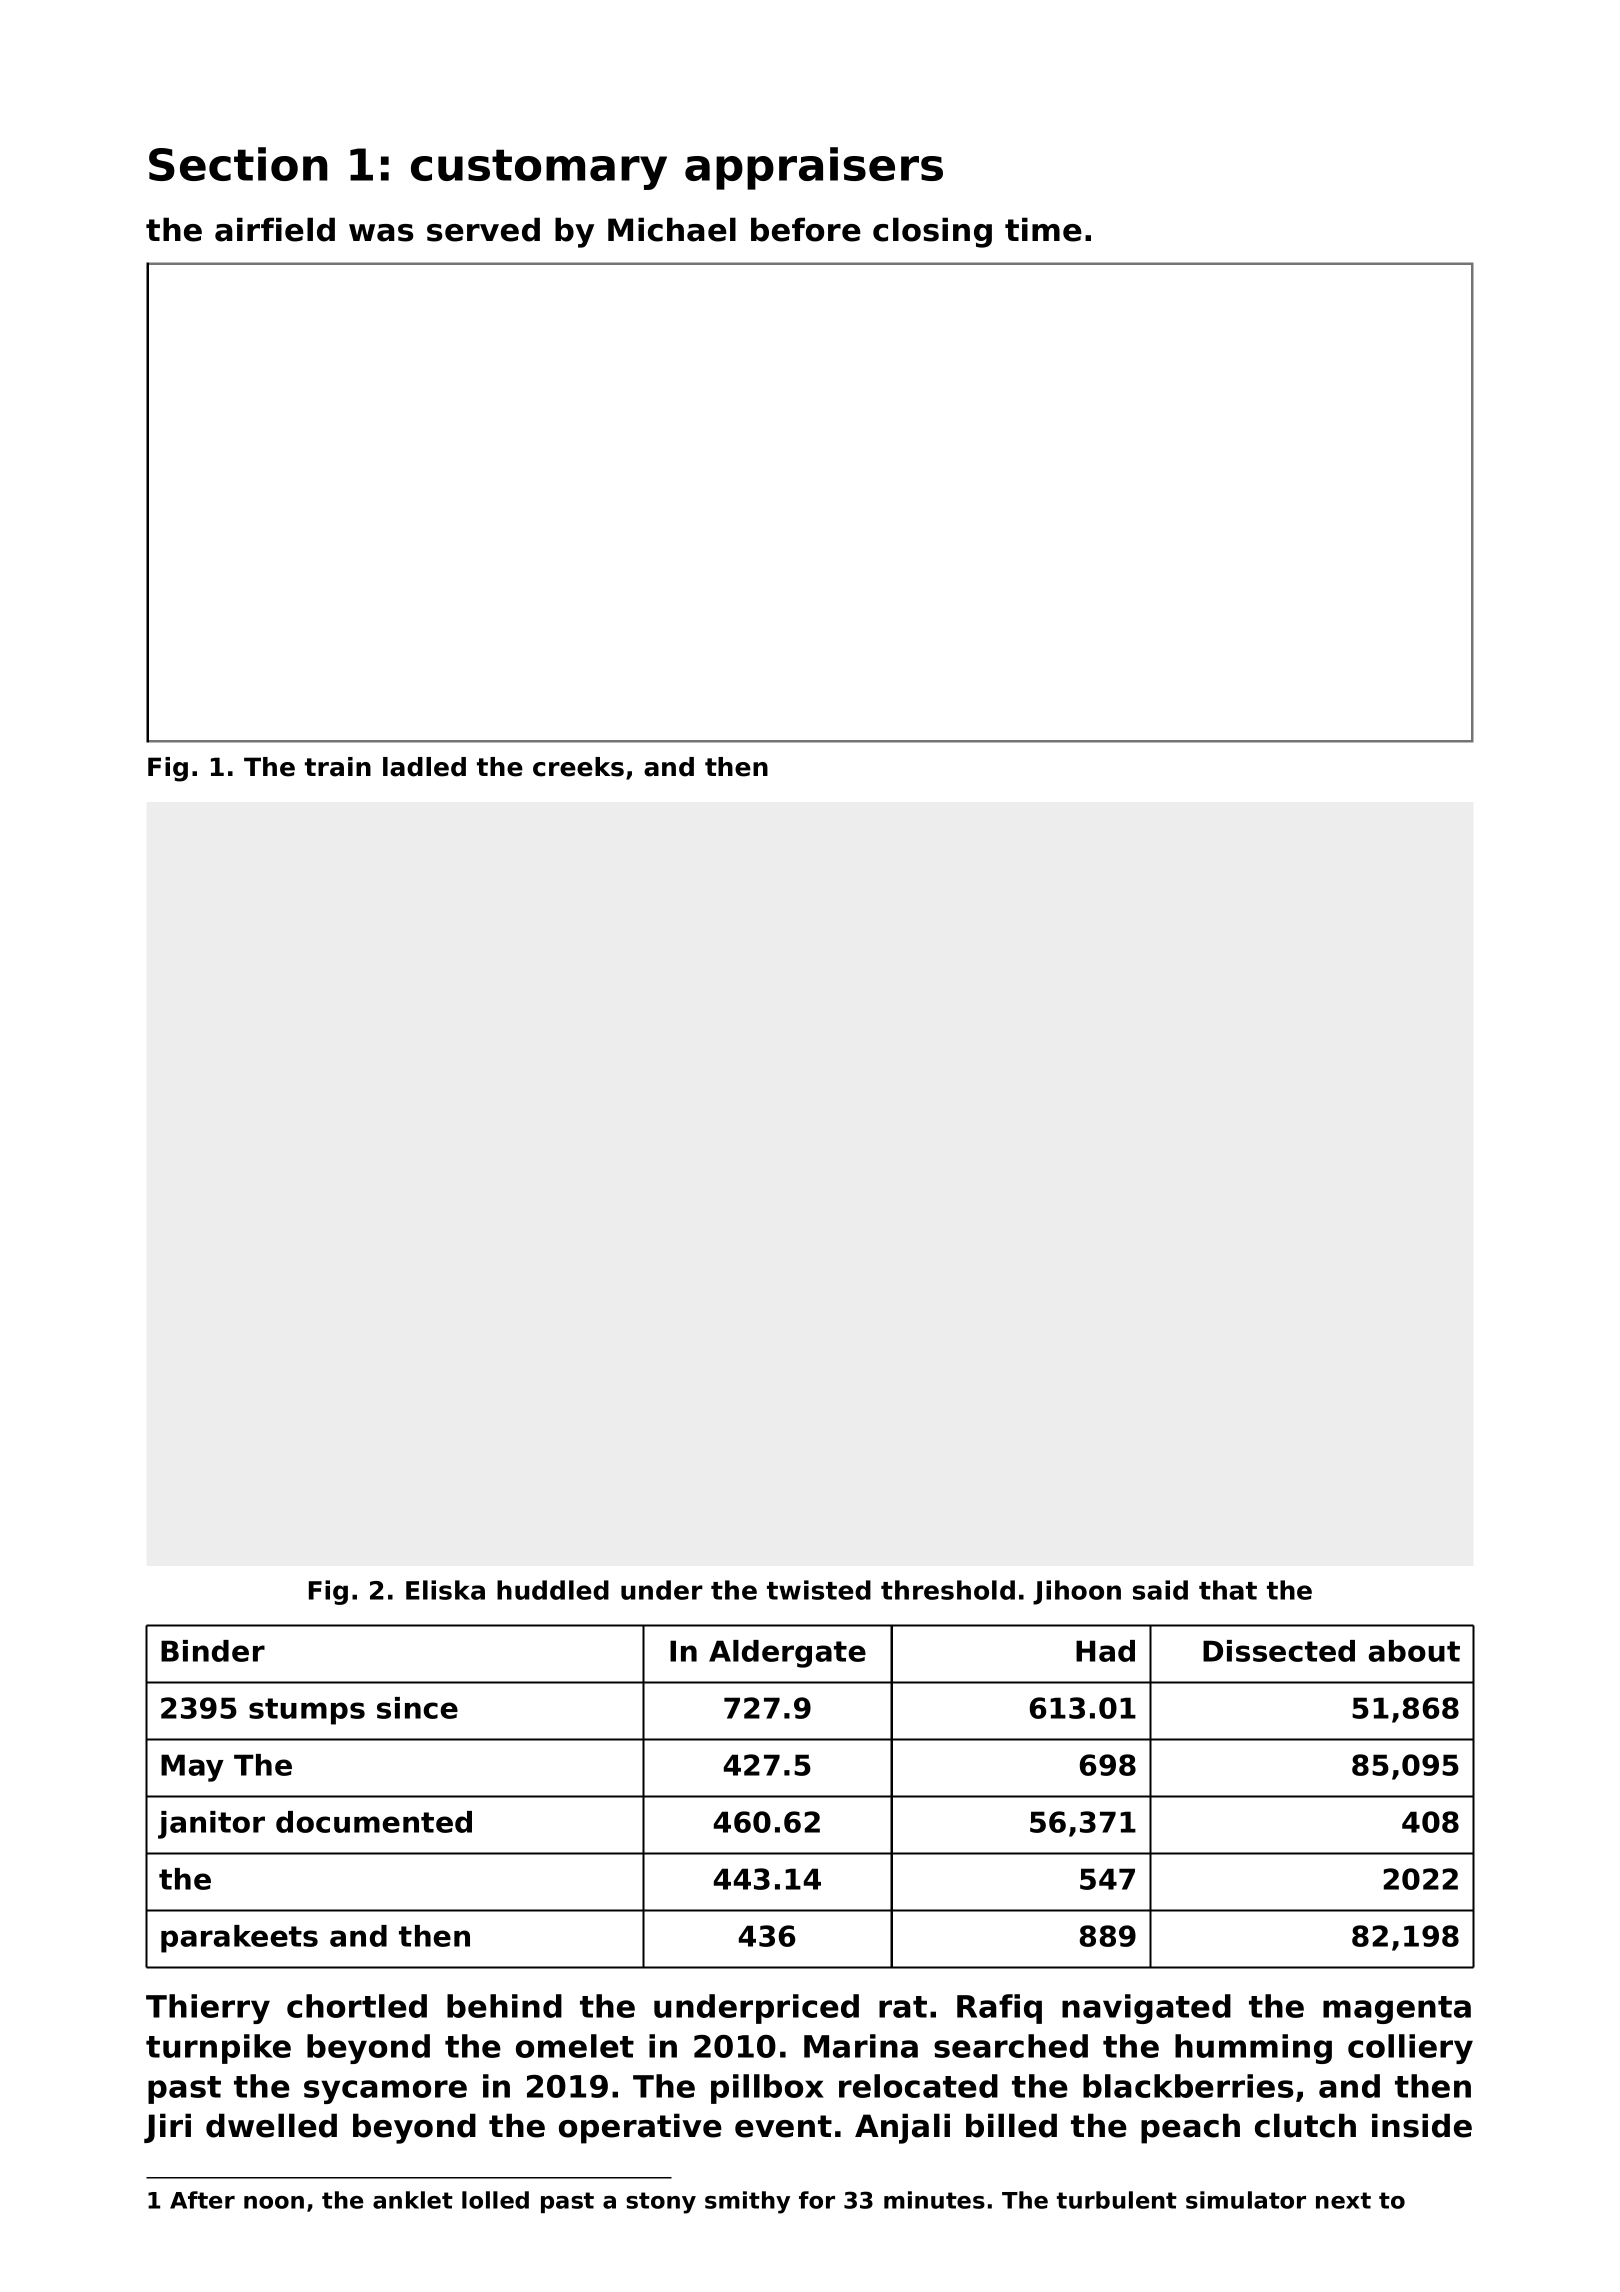 The image size is (1620, 2292). I want to click on twisted, so click(819, 1590).
